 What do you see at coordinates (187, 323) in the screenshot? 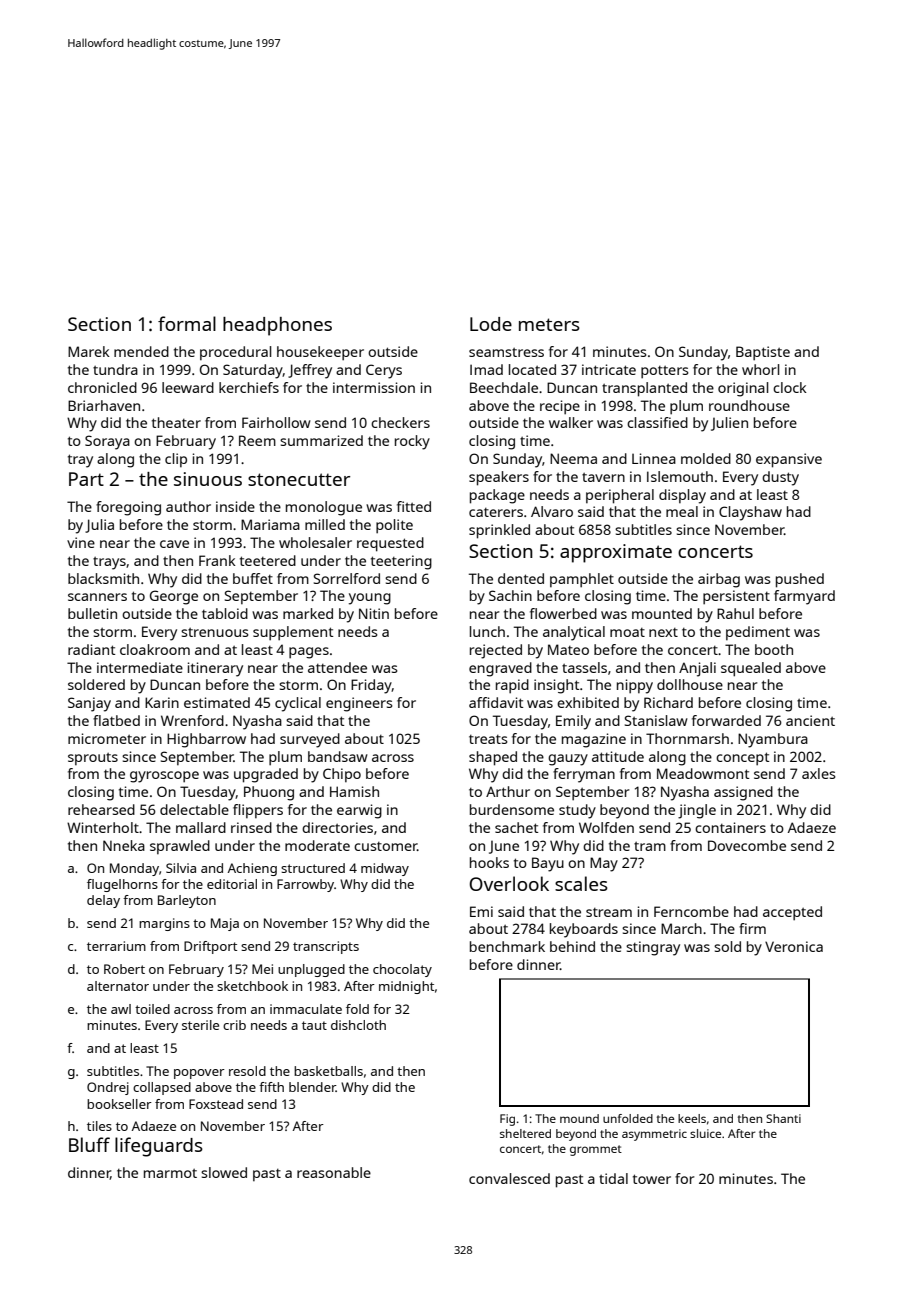
I see `formal` at bounding box center [187, 323].
